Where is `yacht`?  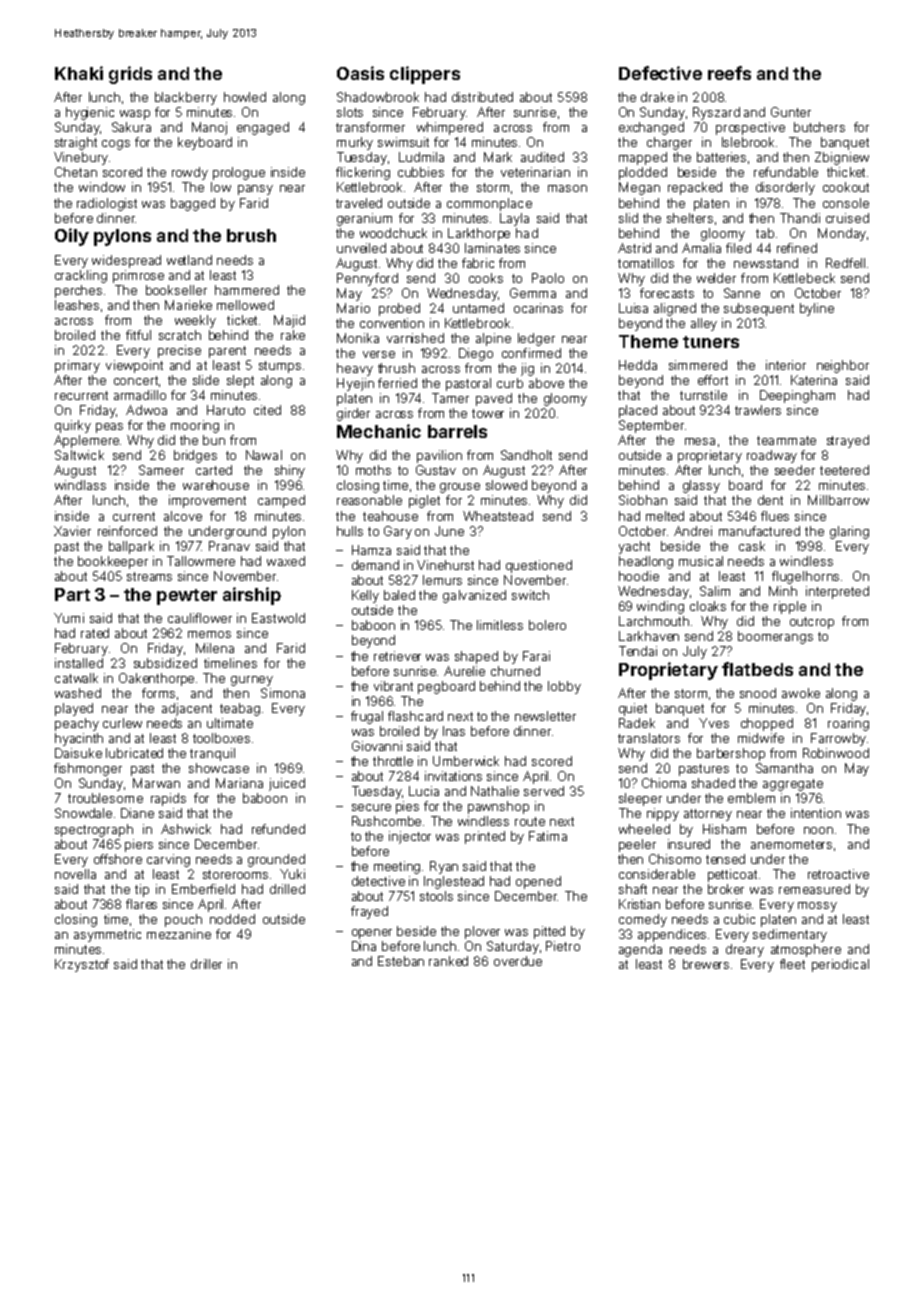
yacht is located at coordinates (634, 547).
